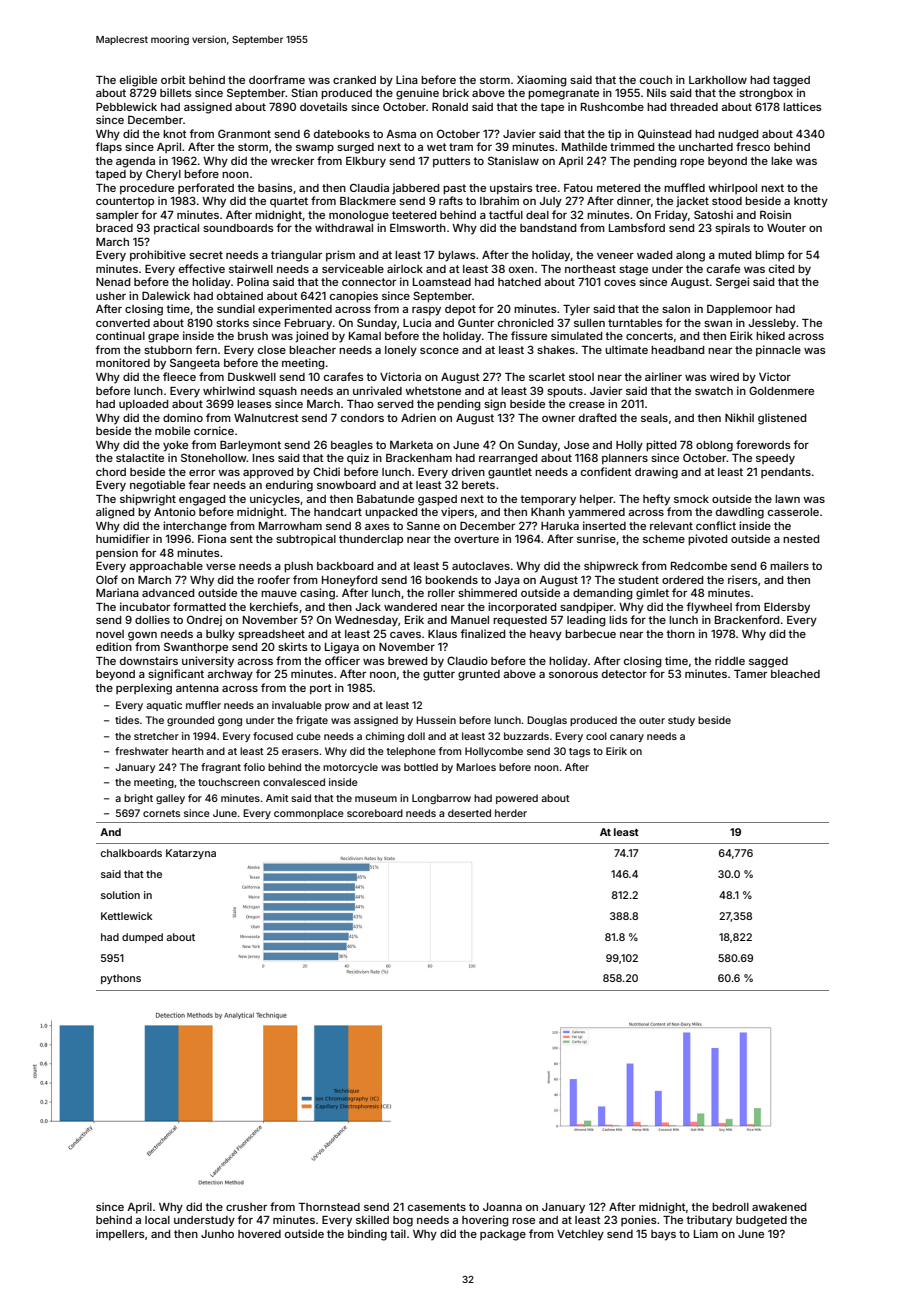 This document has height=1308, width=924. Describe the element at coordinates (624, 674) in the document. I see `detector` at that location.
